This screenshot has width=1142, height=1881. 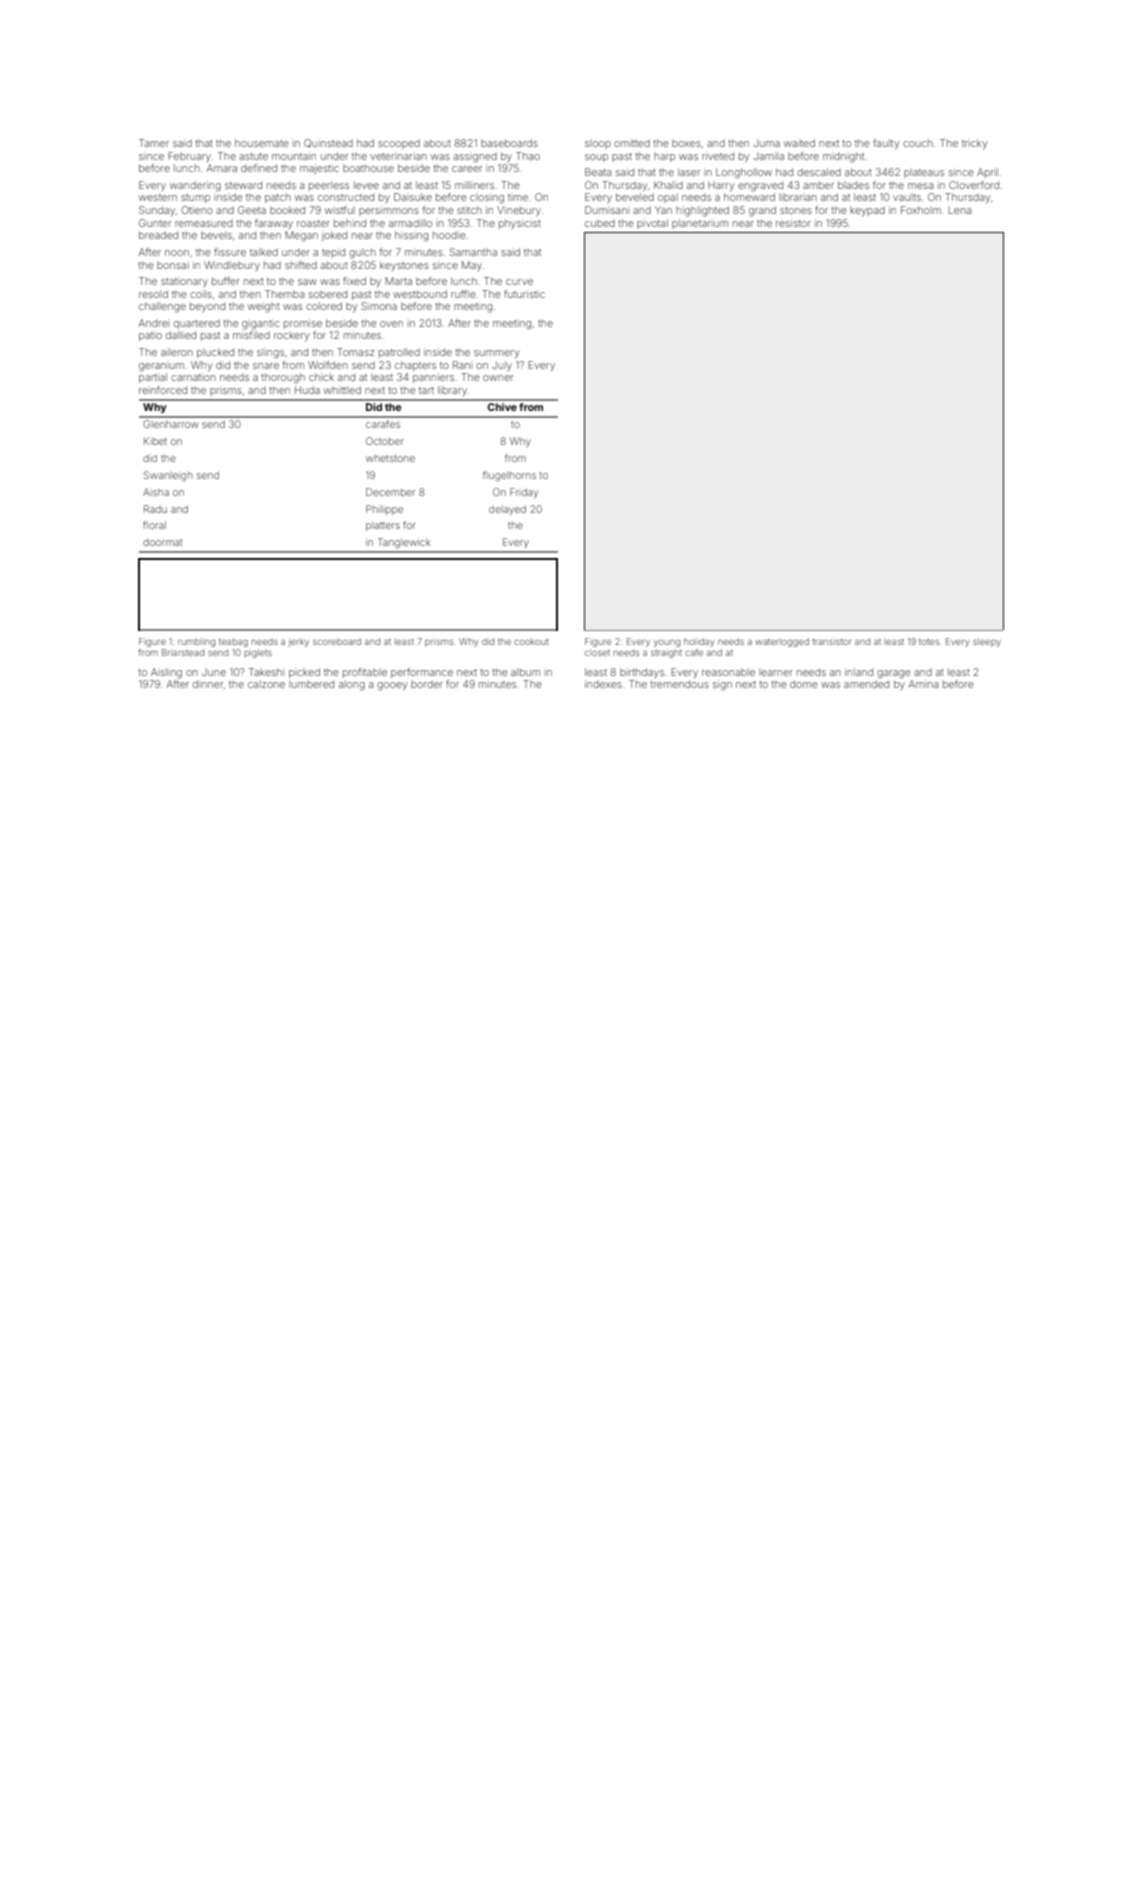 What do you see at coordinates (243, 185) in the screenshot?
I see `steward` at bounding box center [243, 185].
